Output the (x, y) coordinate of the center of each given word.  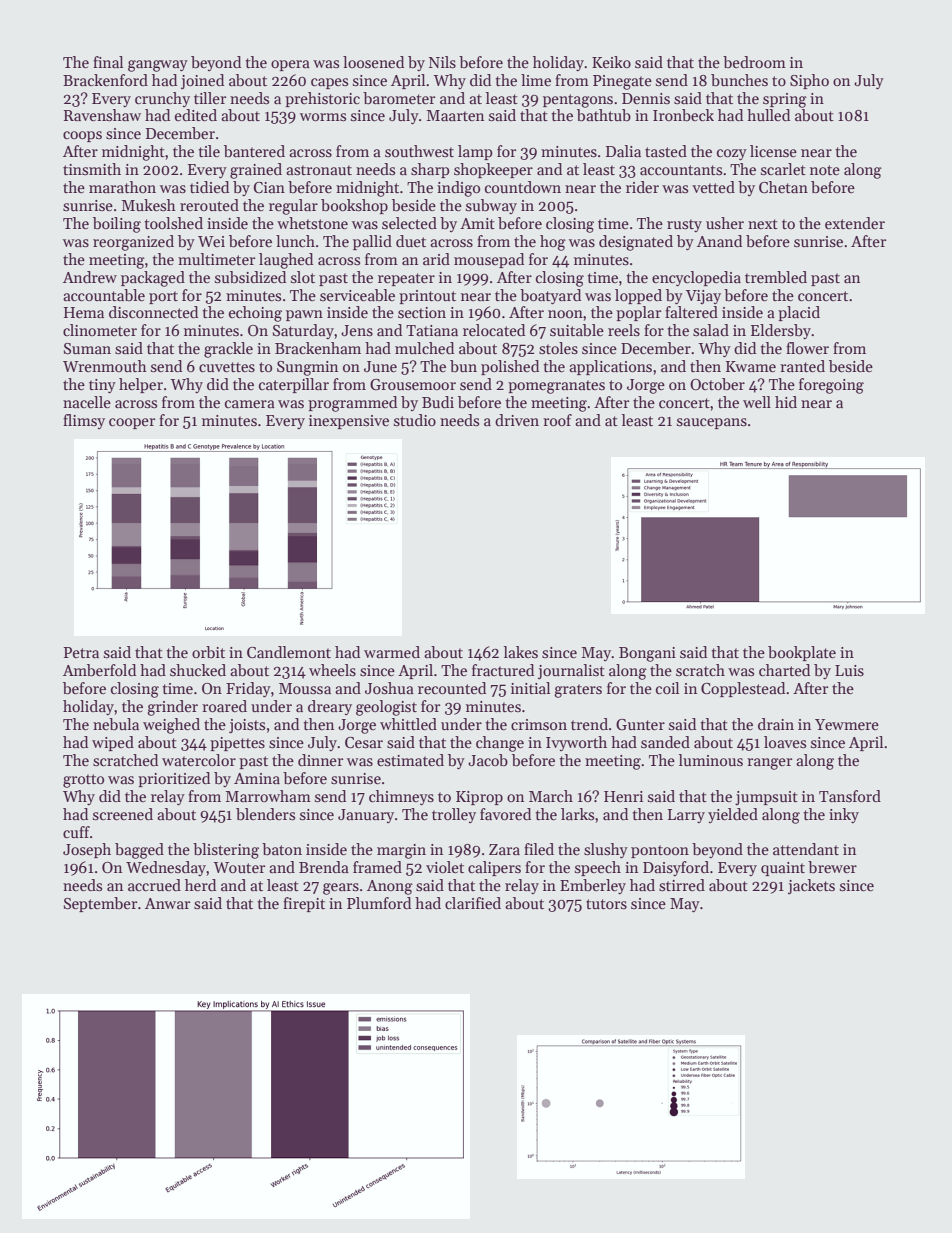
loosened (373, 62)
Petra (81, 652)
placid (799, 313)
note (825, 170)
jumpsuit (766, 798)
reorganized (133, 243)
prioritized (174, 779)
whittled (408, 724)
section (422, 313)
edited (196, 115)
